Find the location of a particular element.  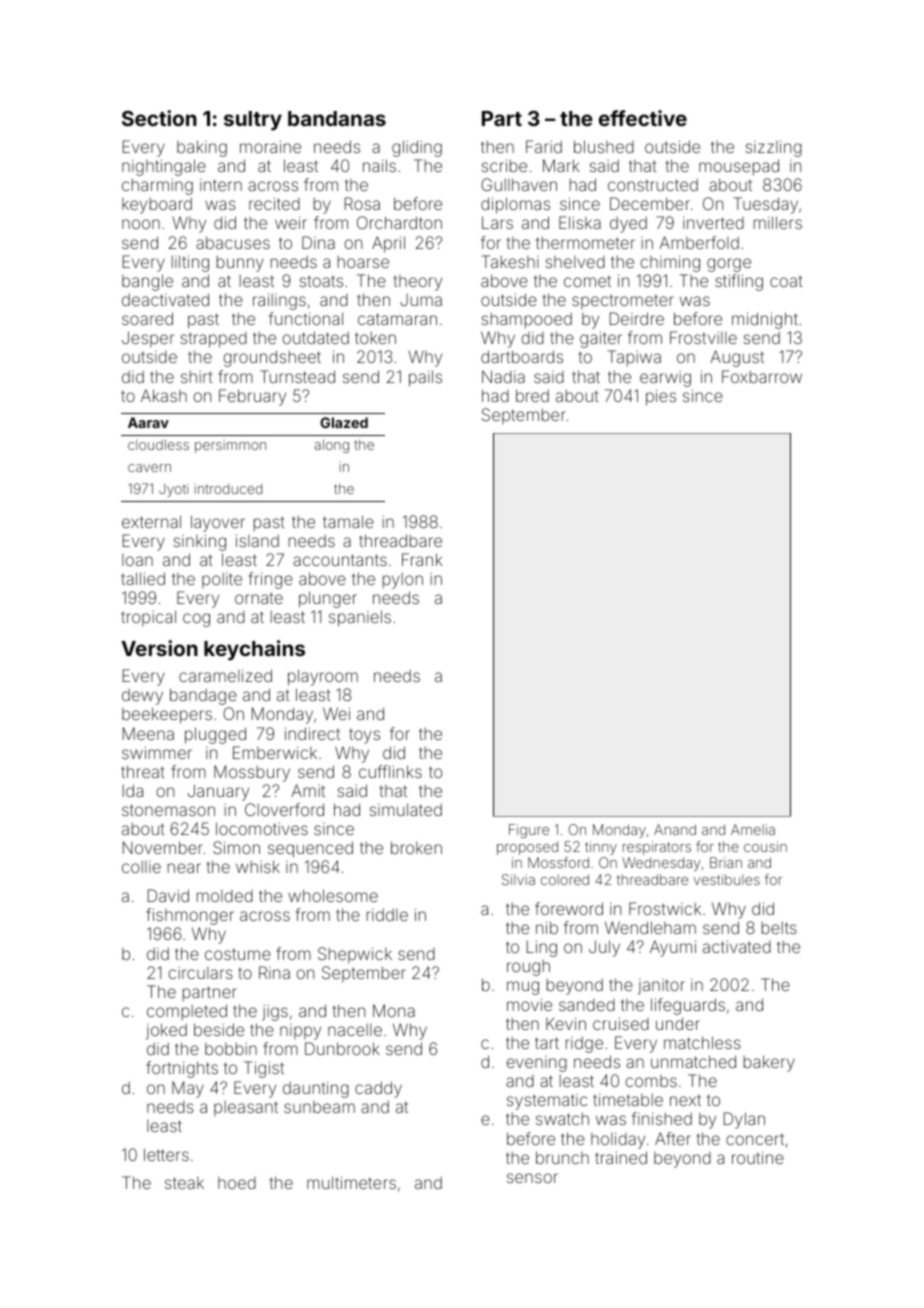

brunch is located at coordinates (562, 1157).
